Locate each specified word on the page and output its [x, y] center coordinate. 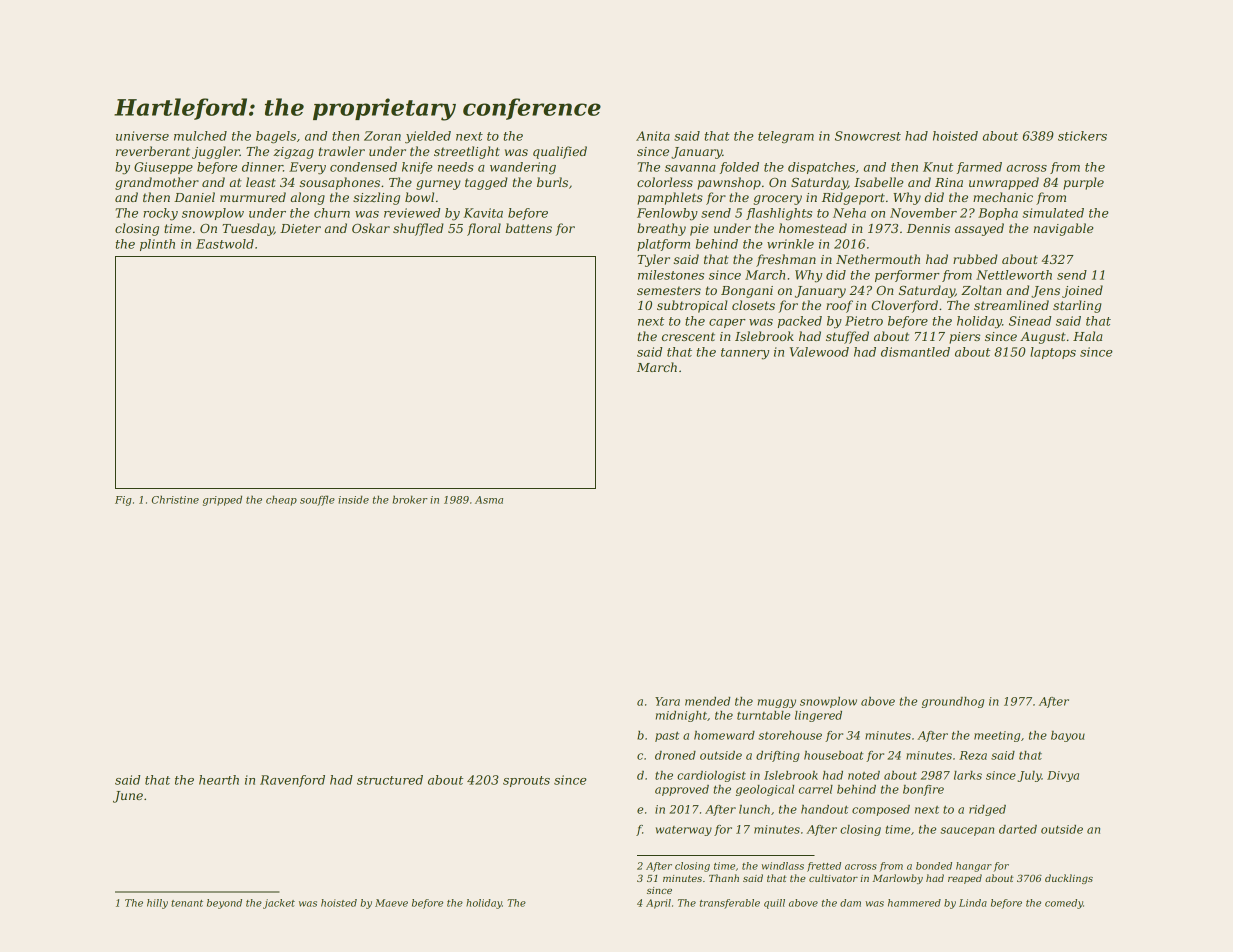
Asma [489, 500]
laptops [1053, 353]
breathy [661, 229]
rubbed [975, 259]
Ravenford [292, 781]
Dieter [300, 228]
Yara [667, 701]
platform [663, 245]
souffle [317, 500]
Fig [123, 501]
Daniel [194, 197]
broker [410, 499]
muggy [777, 703]
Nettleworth [1014, 275]
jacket [279, 904]
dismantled [915, 352]
